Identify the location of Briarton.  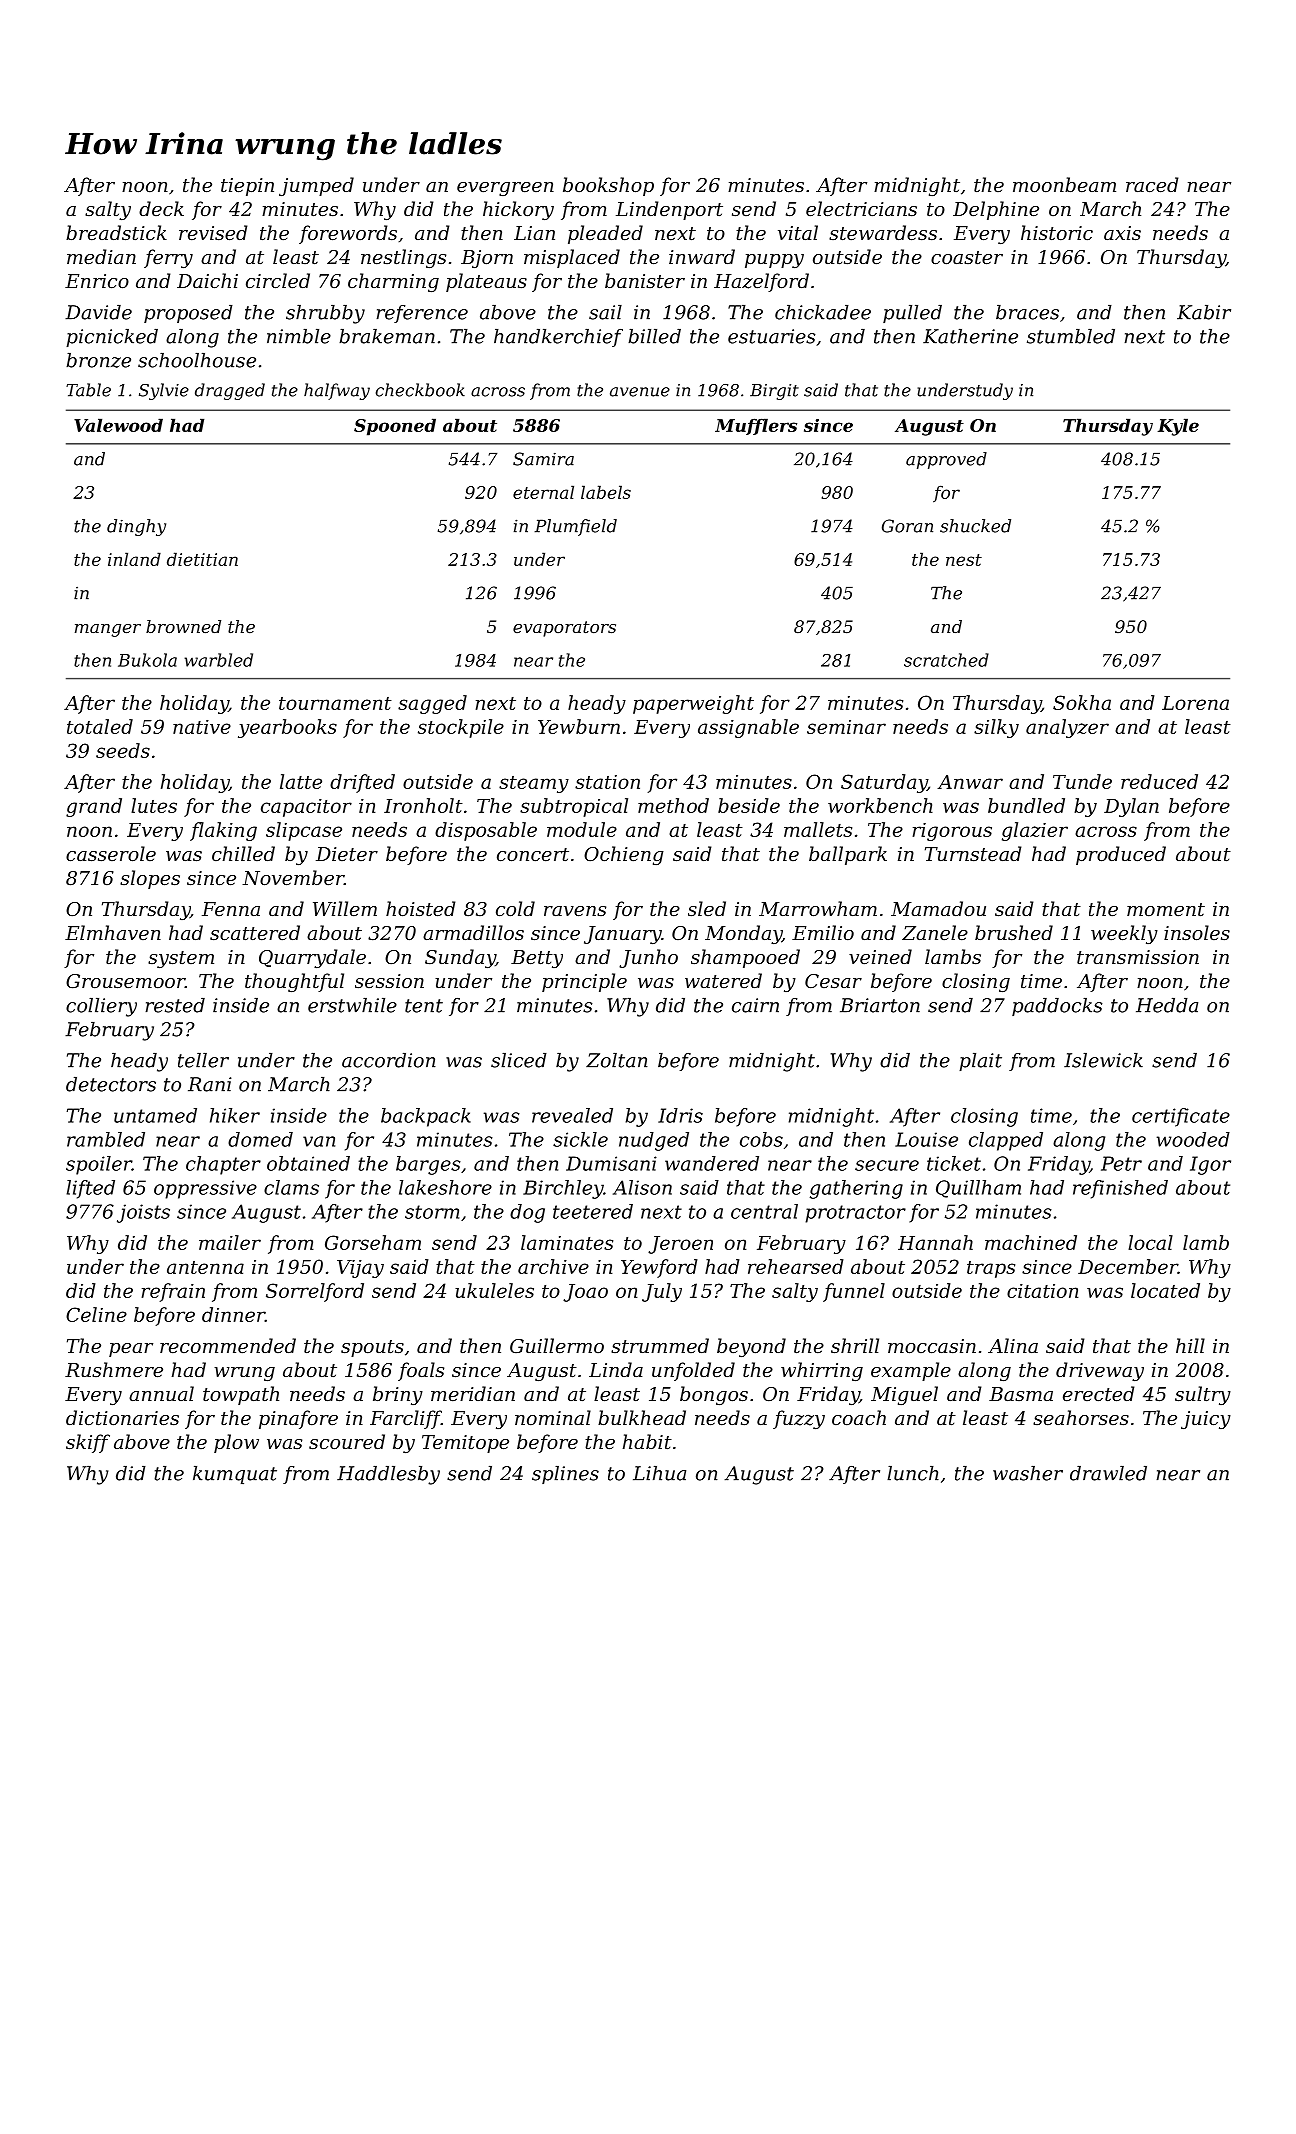
(880, 1005).
